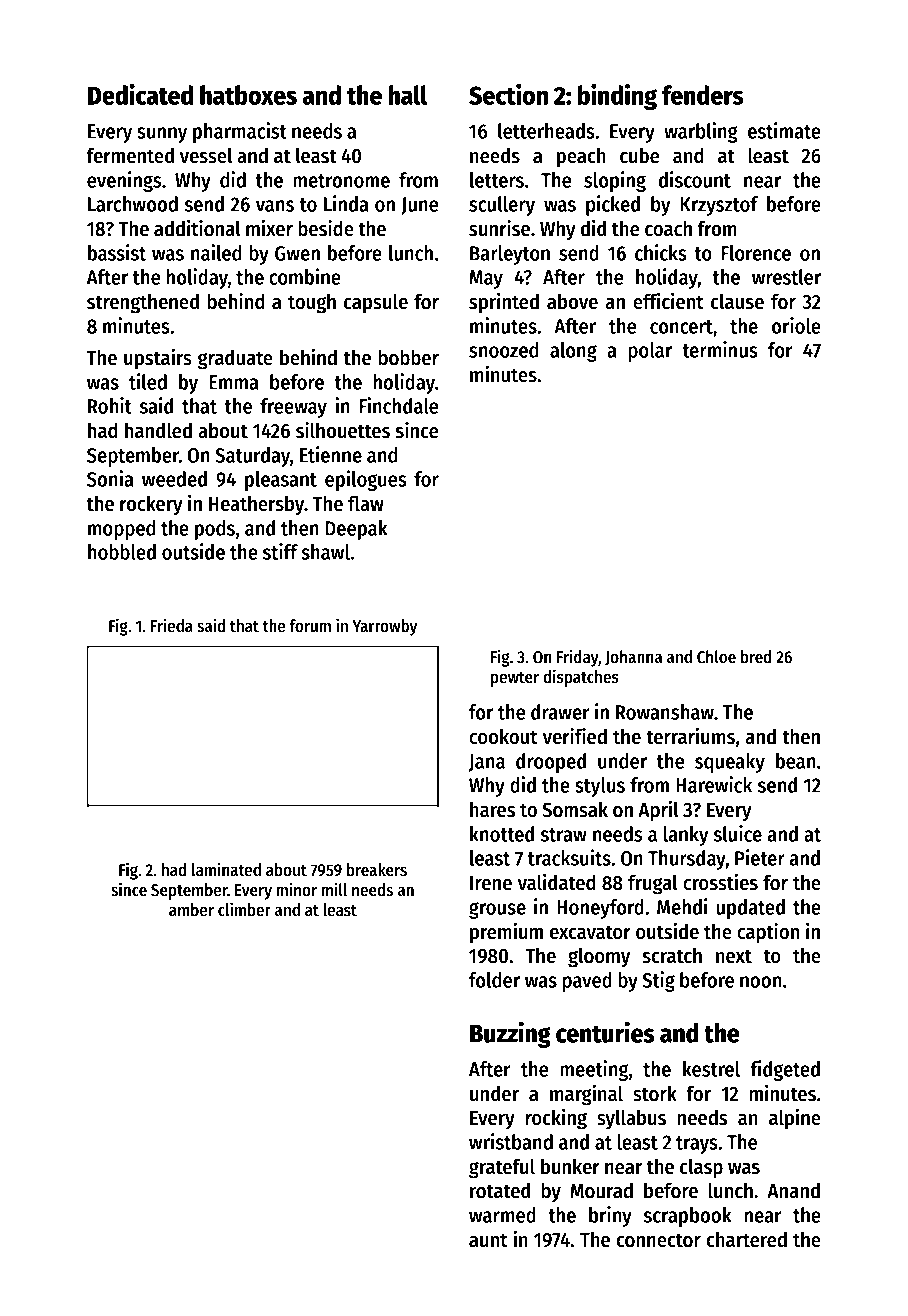  Describe the element at coordinates (117, 252) in the page. I see `bassist` at that location.
